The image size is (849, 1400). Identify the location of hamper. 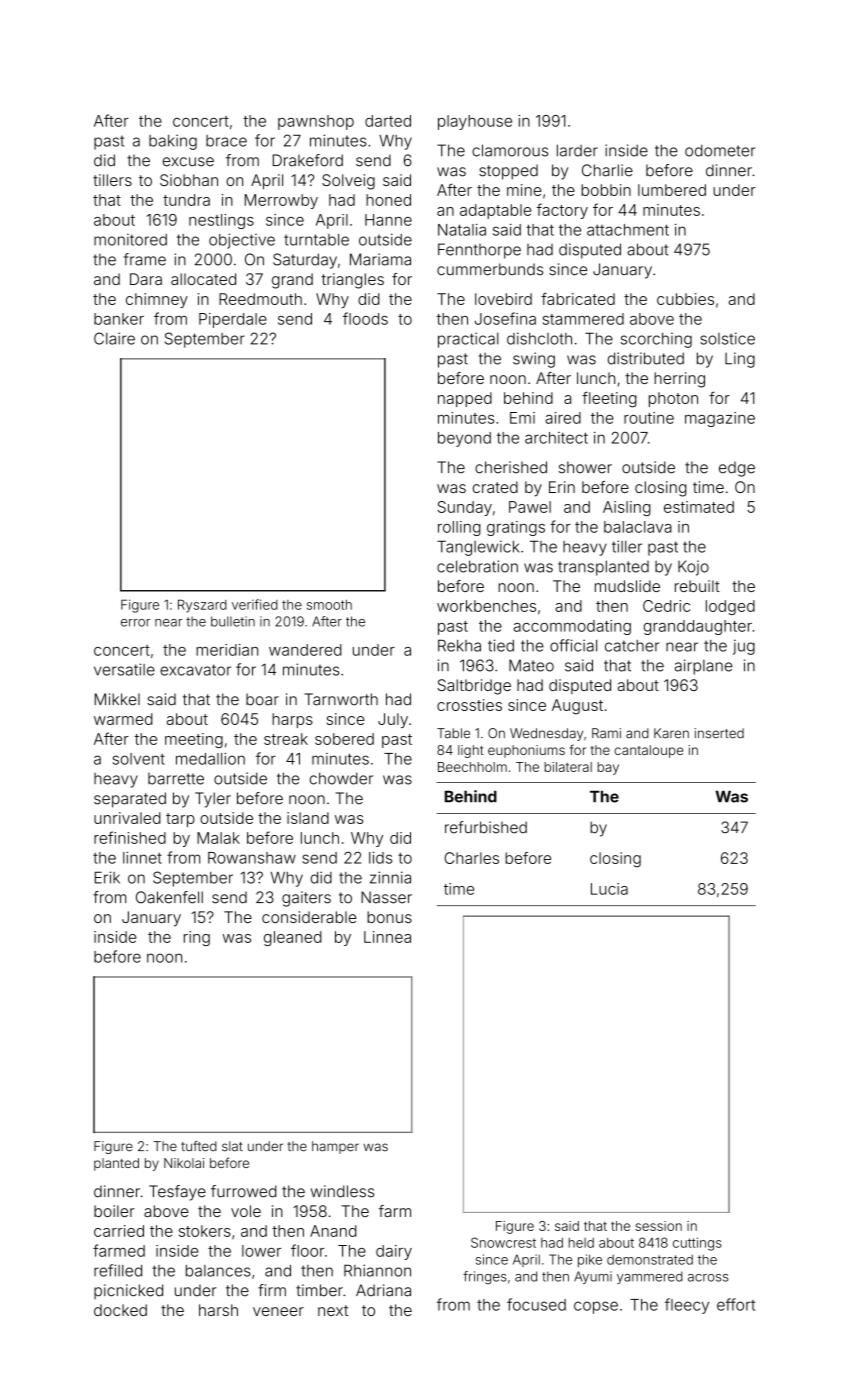
(335, 1147).
